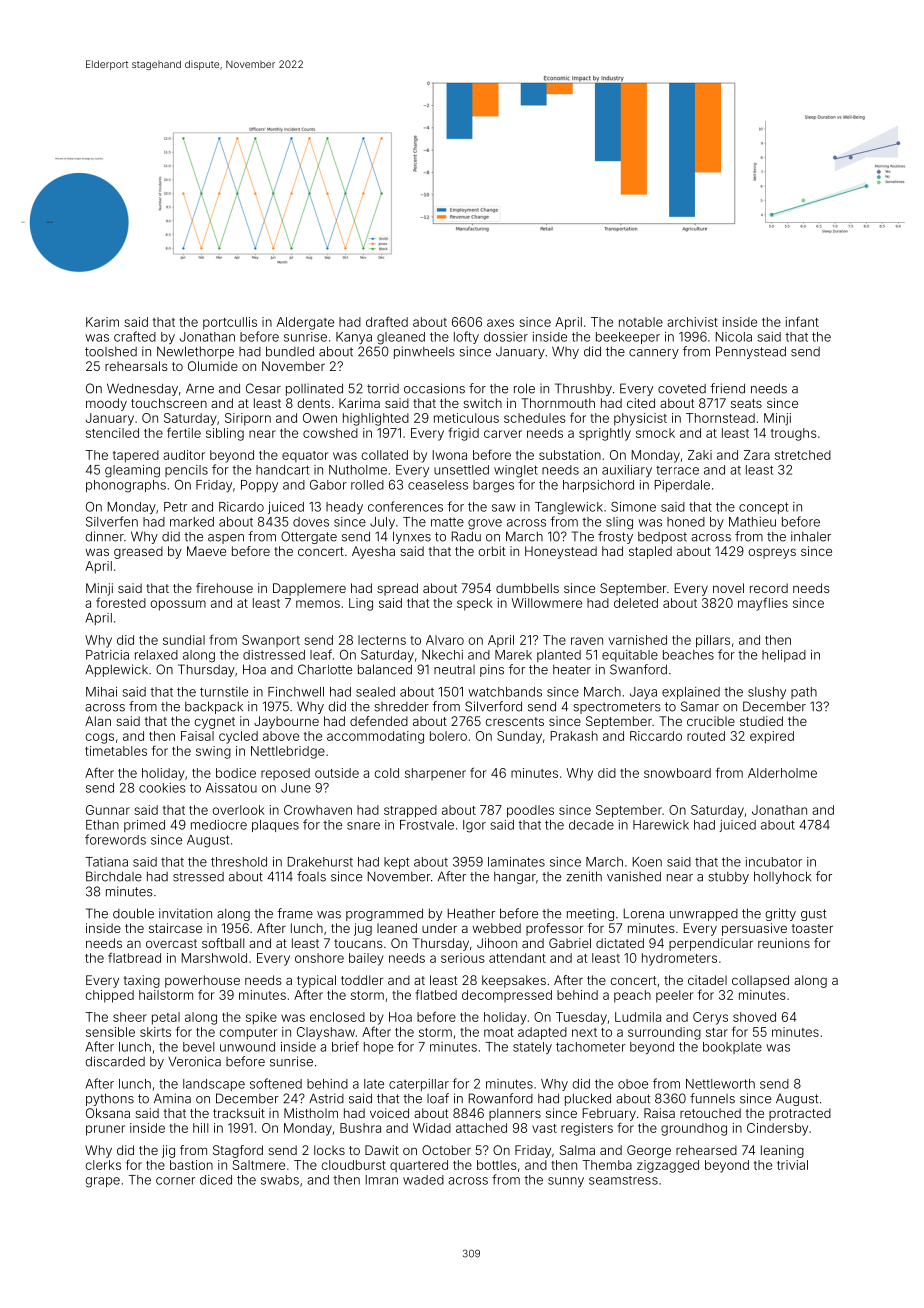 The height and width of the image is (1308, 924). What do you see at coordinates (263, 388) in the image?
I see `Cesar` at bounding box center [263, 388].
